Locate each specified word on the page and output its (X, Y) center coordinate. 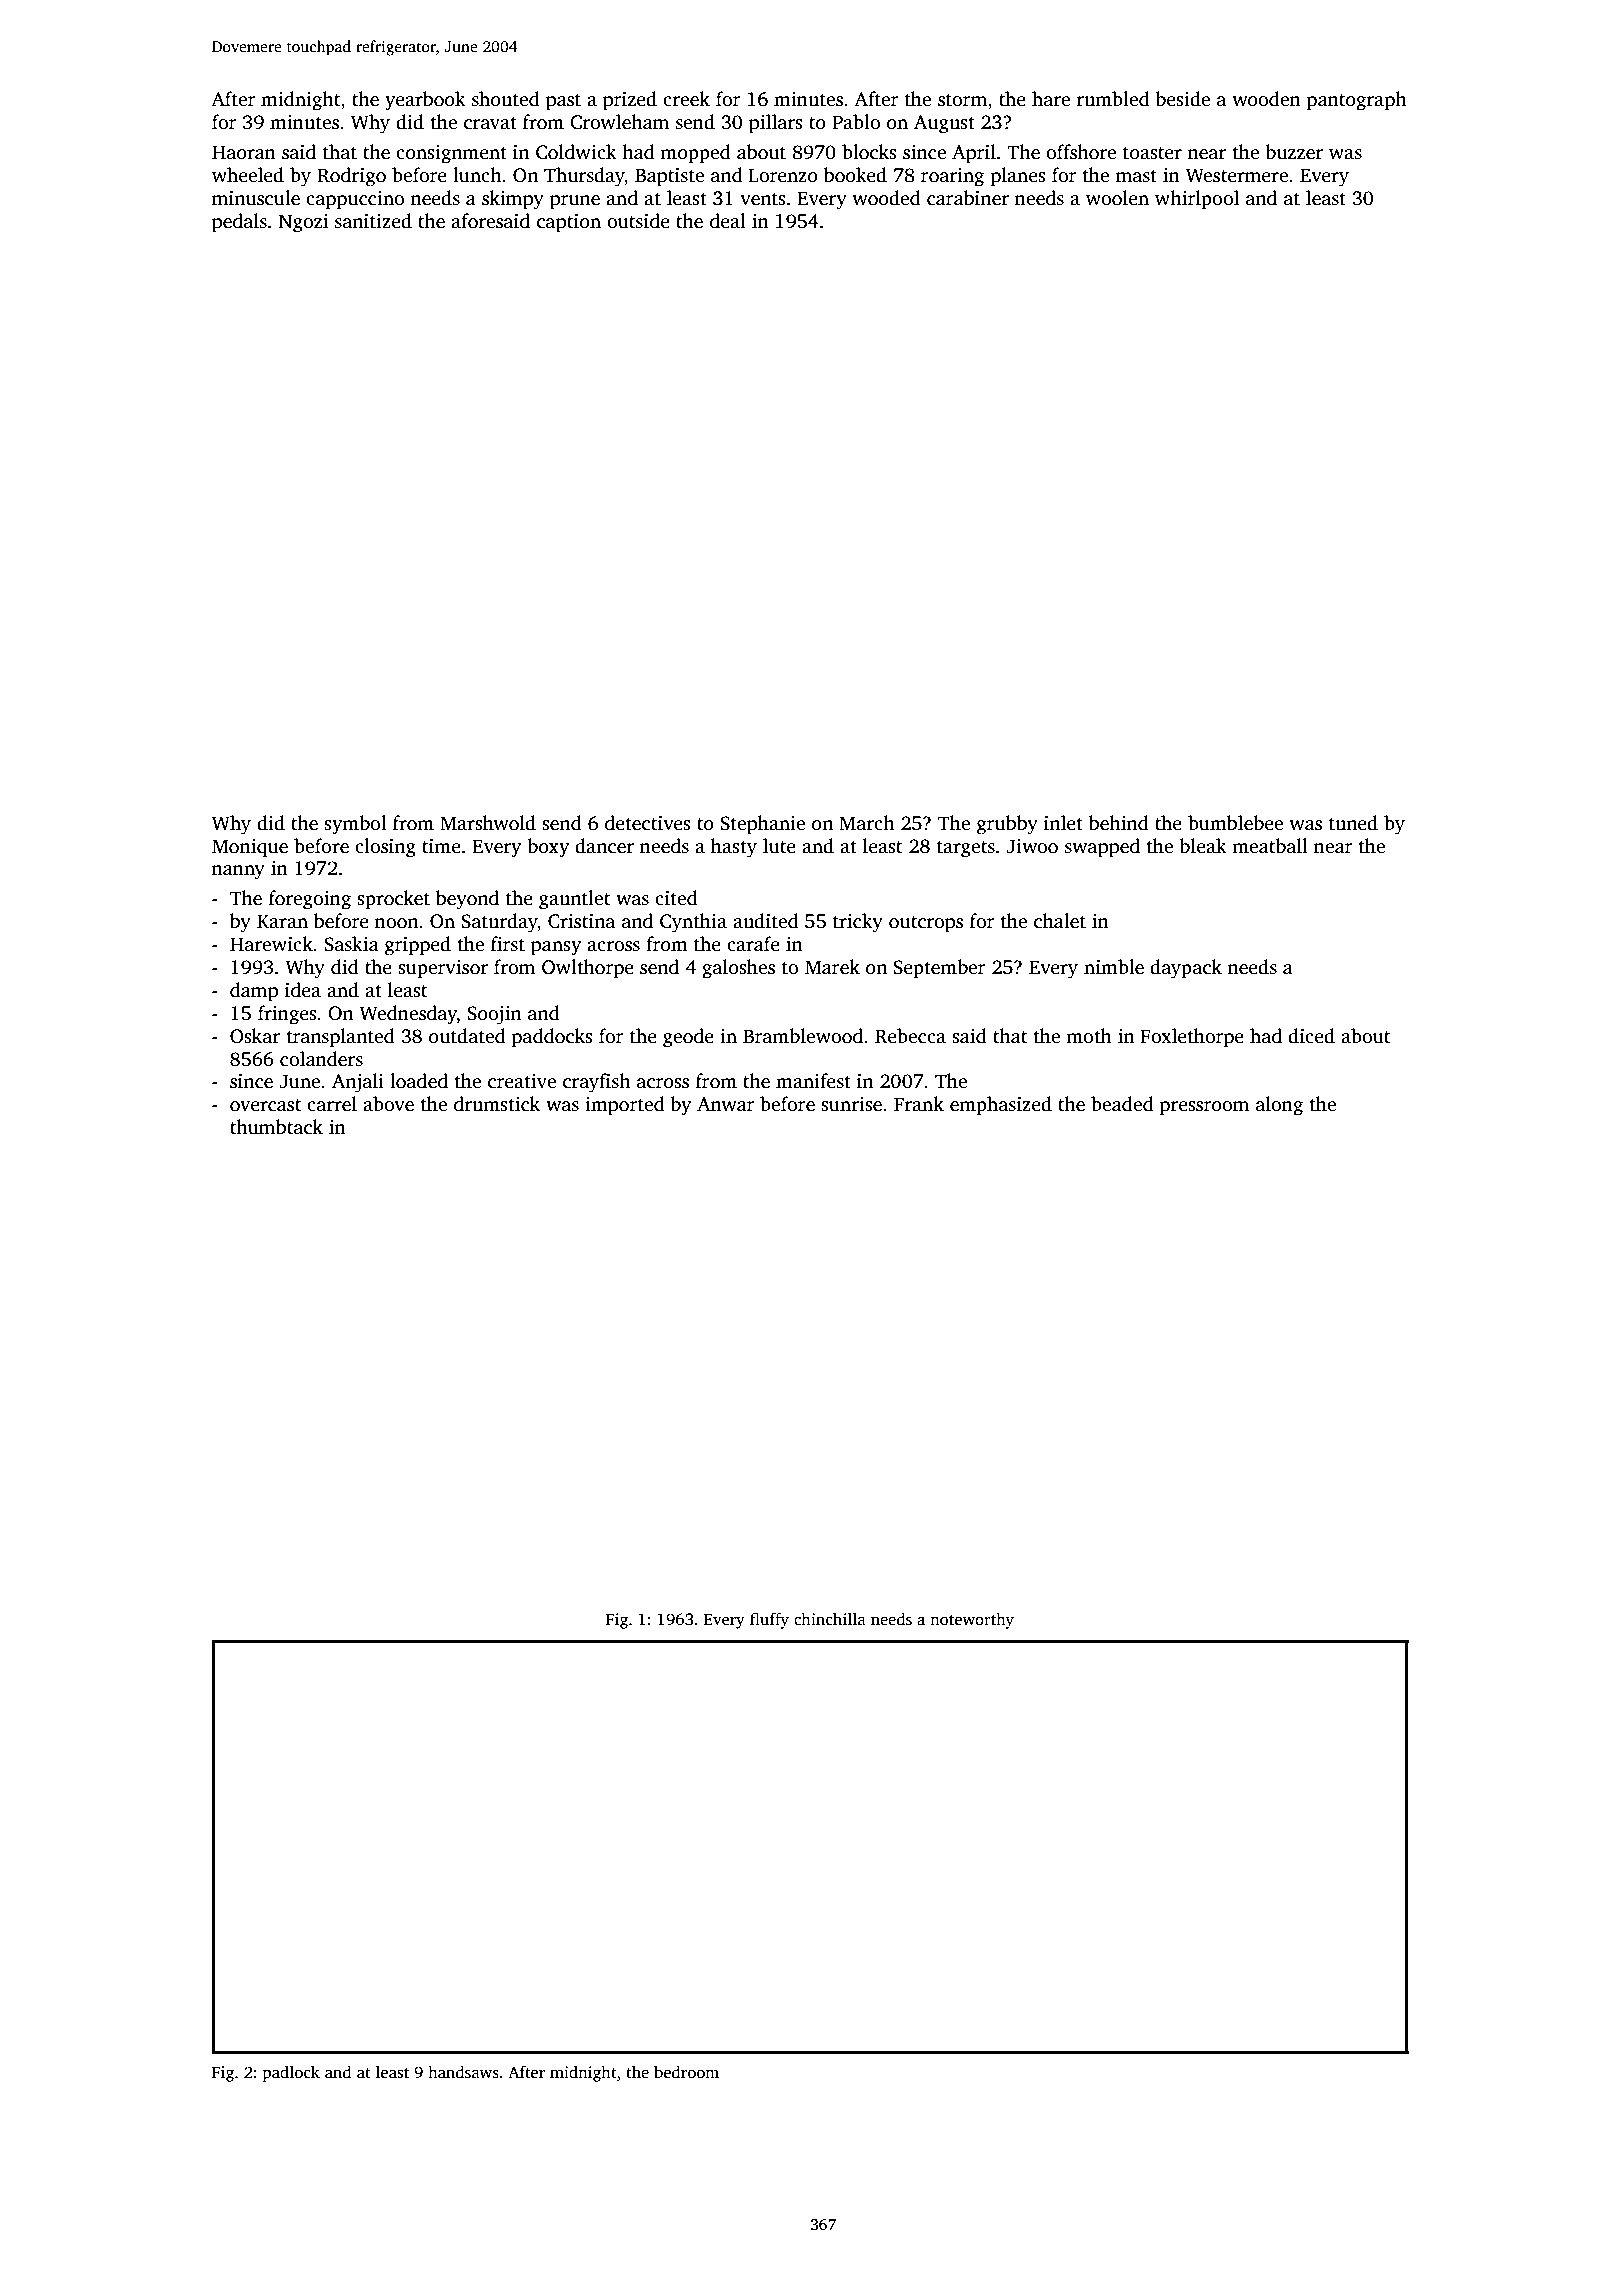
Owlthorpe (588, 969)
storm (962, 100)
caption (569, 223)
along (1279, 1106)
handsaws (463, 2072)
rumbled (1113, 99)
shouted (506, 99)
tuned (1353, 823)
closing (385, 848)
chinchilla (830, 1619)
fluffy (769, 1620)
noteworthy (972, 1621)
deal (728, 221)
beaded (1122, 1104)
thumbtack (276, 1127)
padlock (291, 2073)
